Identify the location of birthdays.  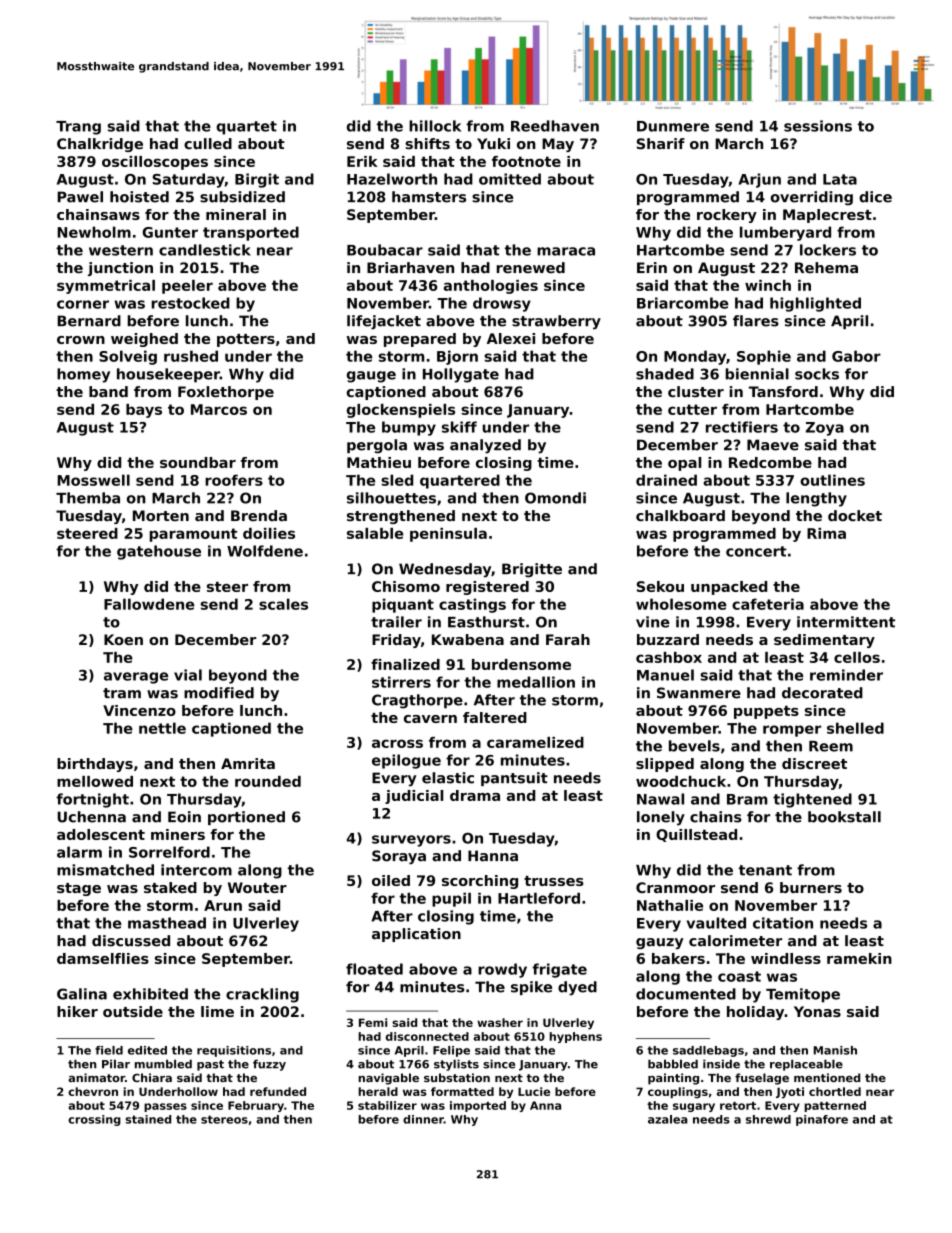
(95, 765).
